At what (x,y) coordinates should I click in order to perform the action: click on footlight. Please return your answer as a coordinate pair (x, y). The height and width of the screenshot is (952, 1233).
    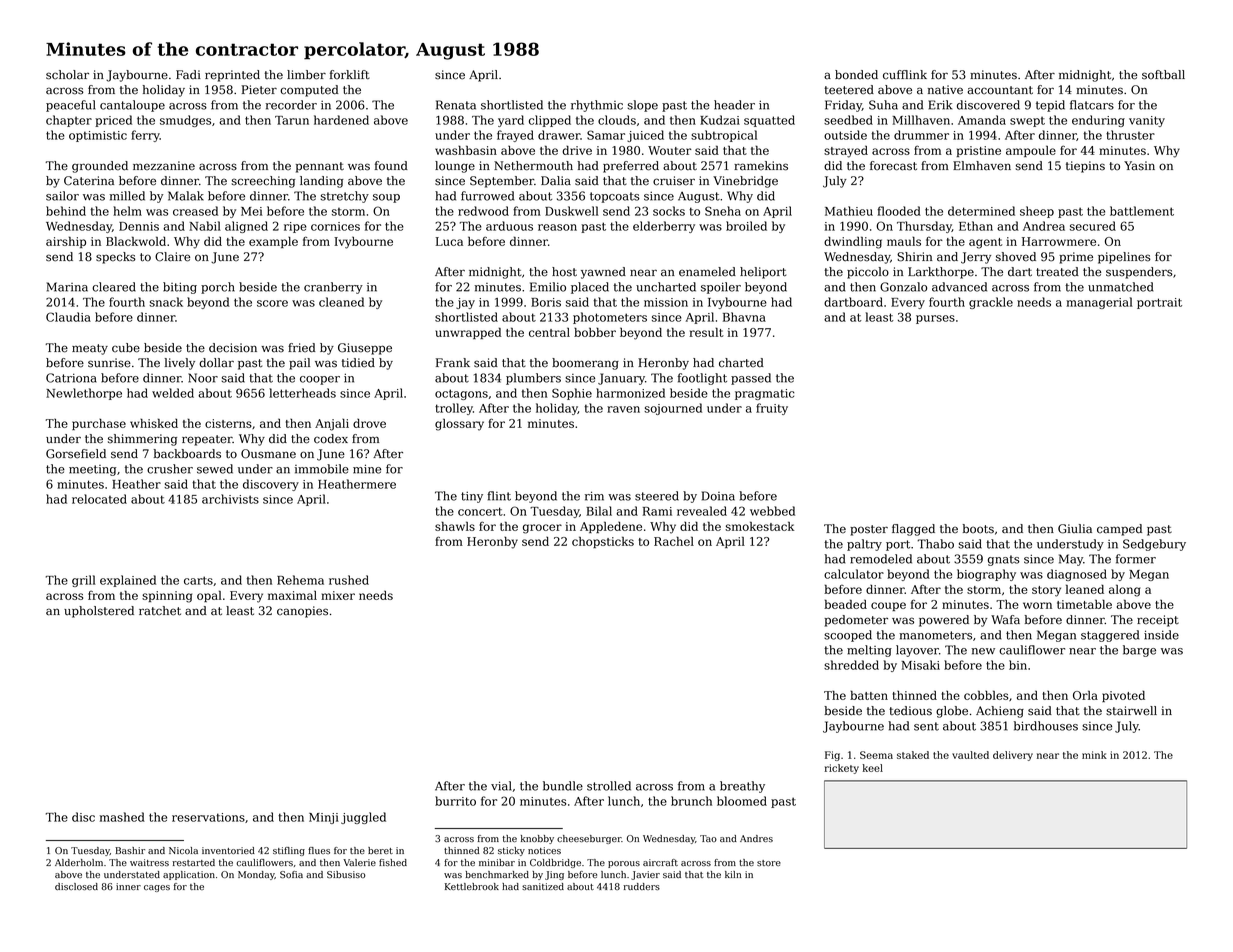
    Looking at the image, I should click on (702, 379).
